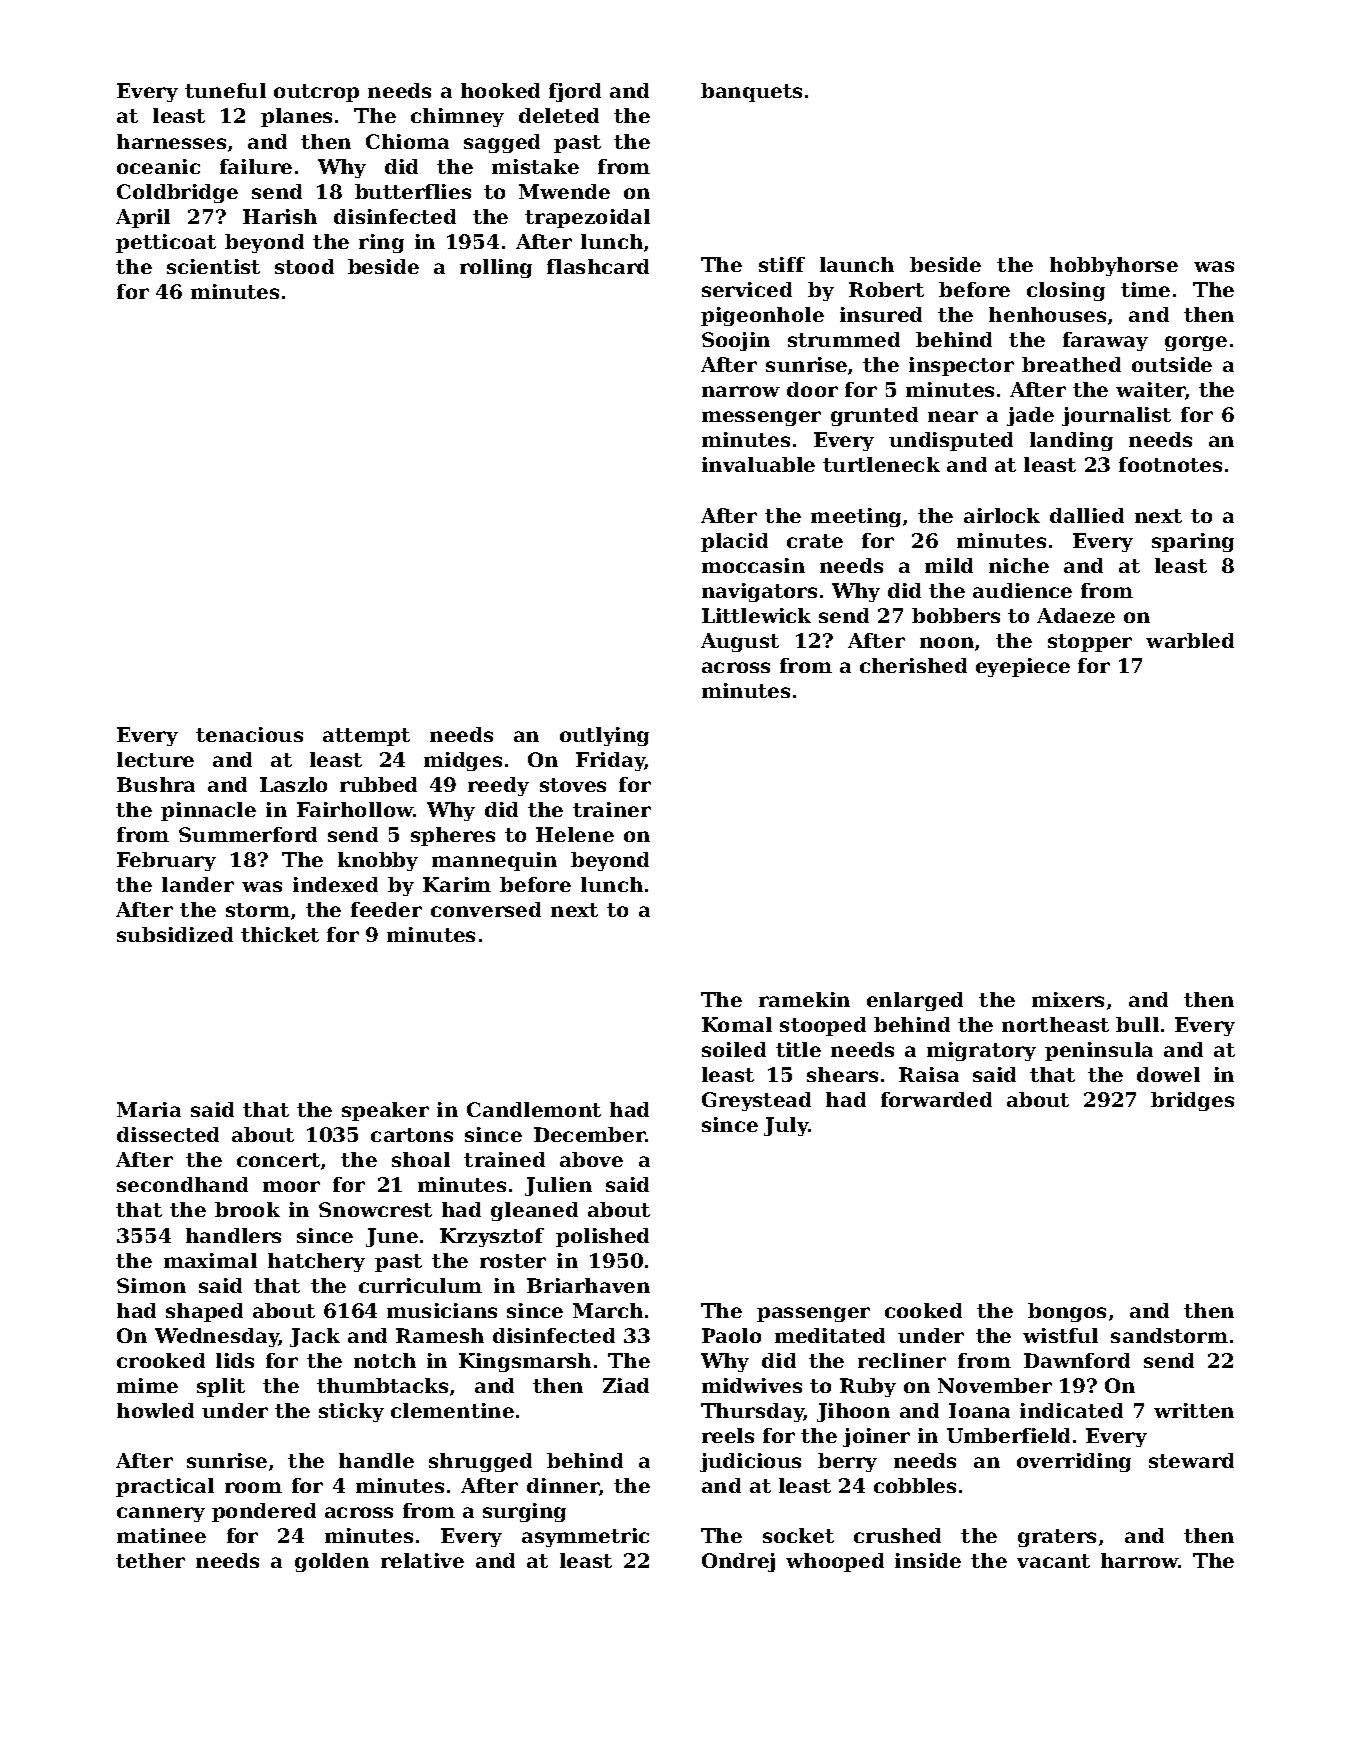 This screenshot has width=1352, height=1750. Describe the element at coordinates (143, 218) in the screenshot. I see `April` at that location.
